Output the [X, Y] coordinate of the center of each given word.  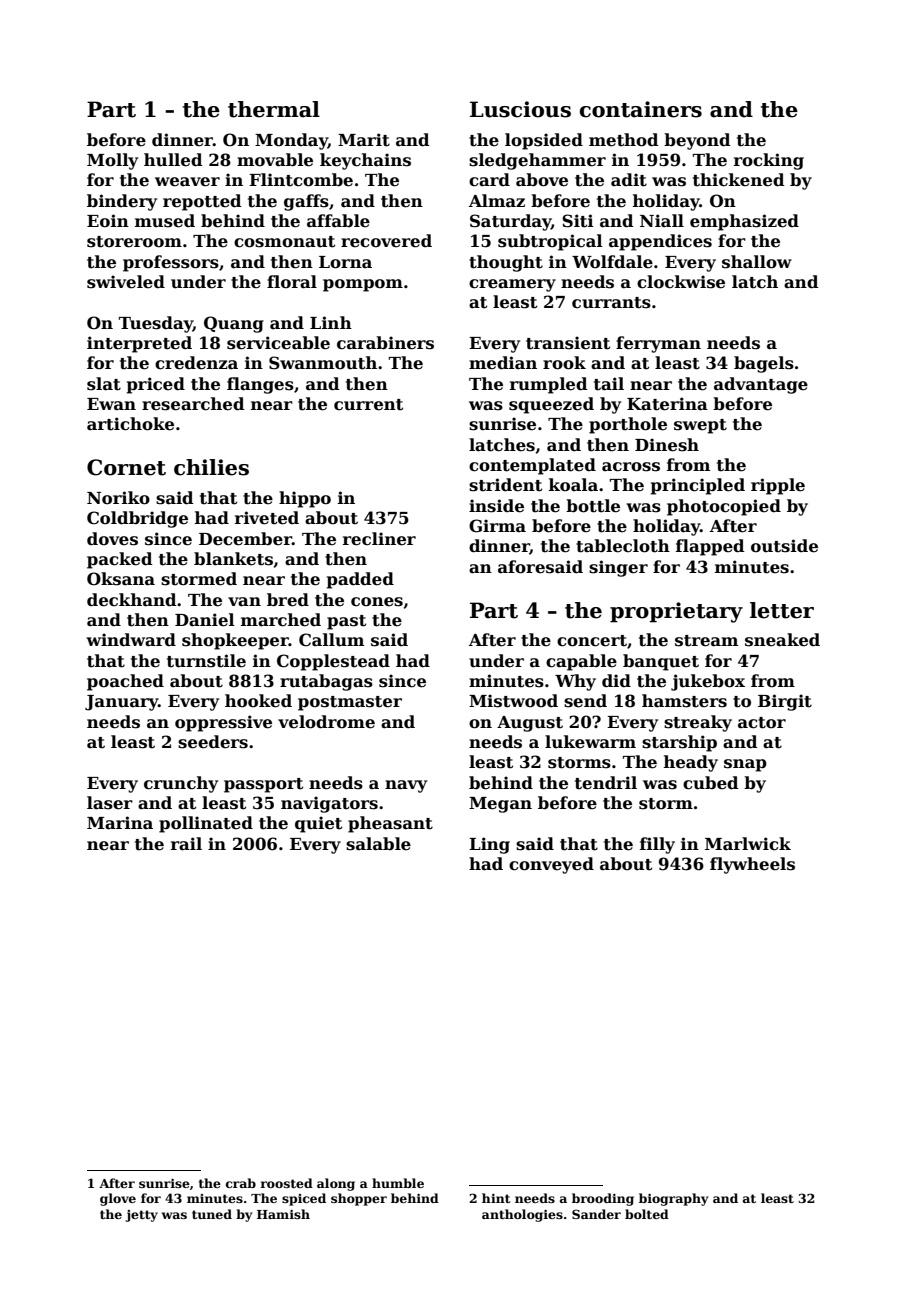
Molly [112, 161]
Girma [497, 526]
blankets [233, 559]
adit [629, 180]
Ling [489, 845]
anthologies [522, 1215]
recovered [386, 241]
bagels [764, 364]
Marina [120, 823]
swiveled [126, 282]
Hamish [283, 1214]
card [489, 180]
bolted [647, 1214]
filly [657, 845]
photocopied [724, 507]
